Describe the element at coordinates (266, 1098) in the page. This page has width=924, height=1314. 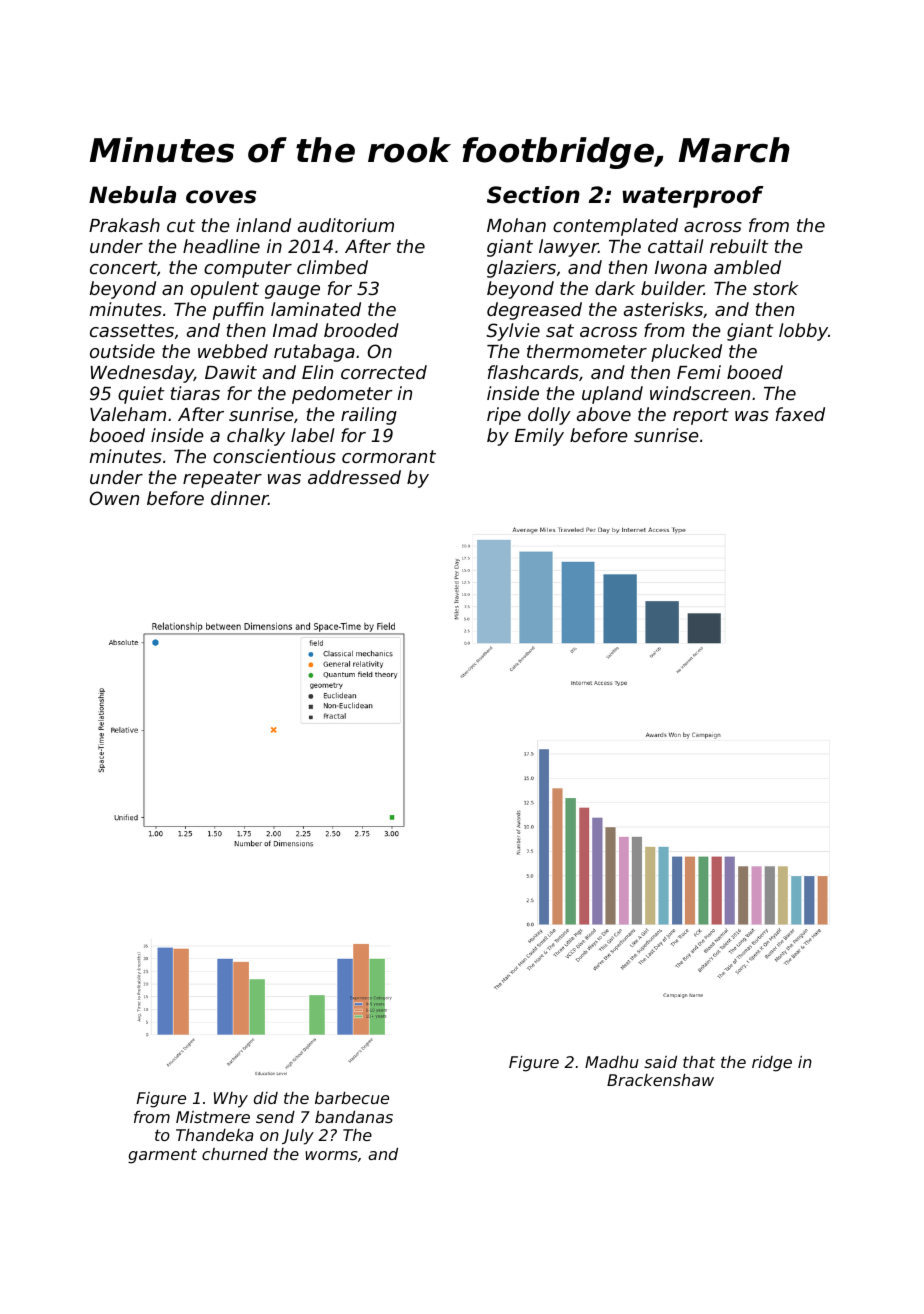
I see `did` at that location.
